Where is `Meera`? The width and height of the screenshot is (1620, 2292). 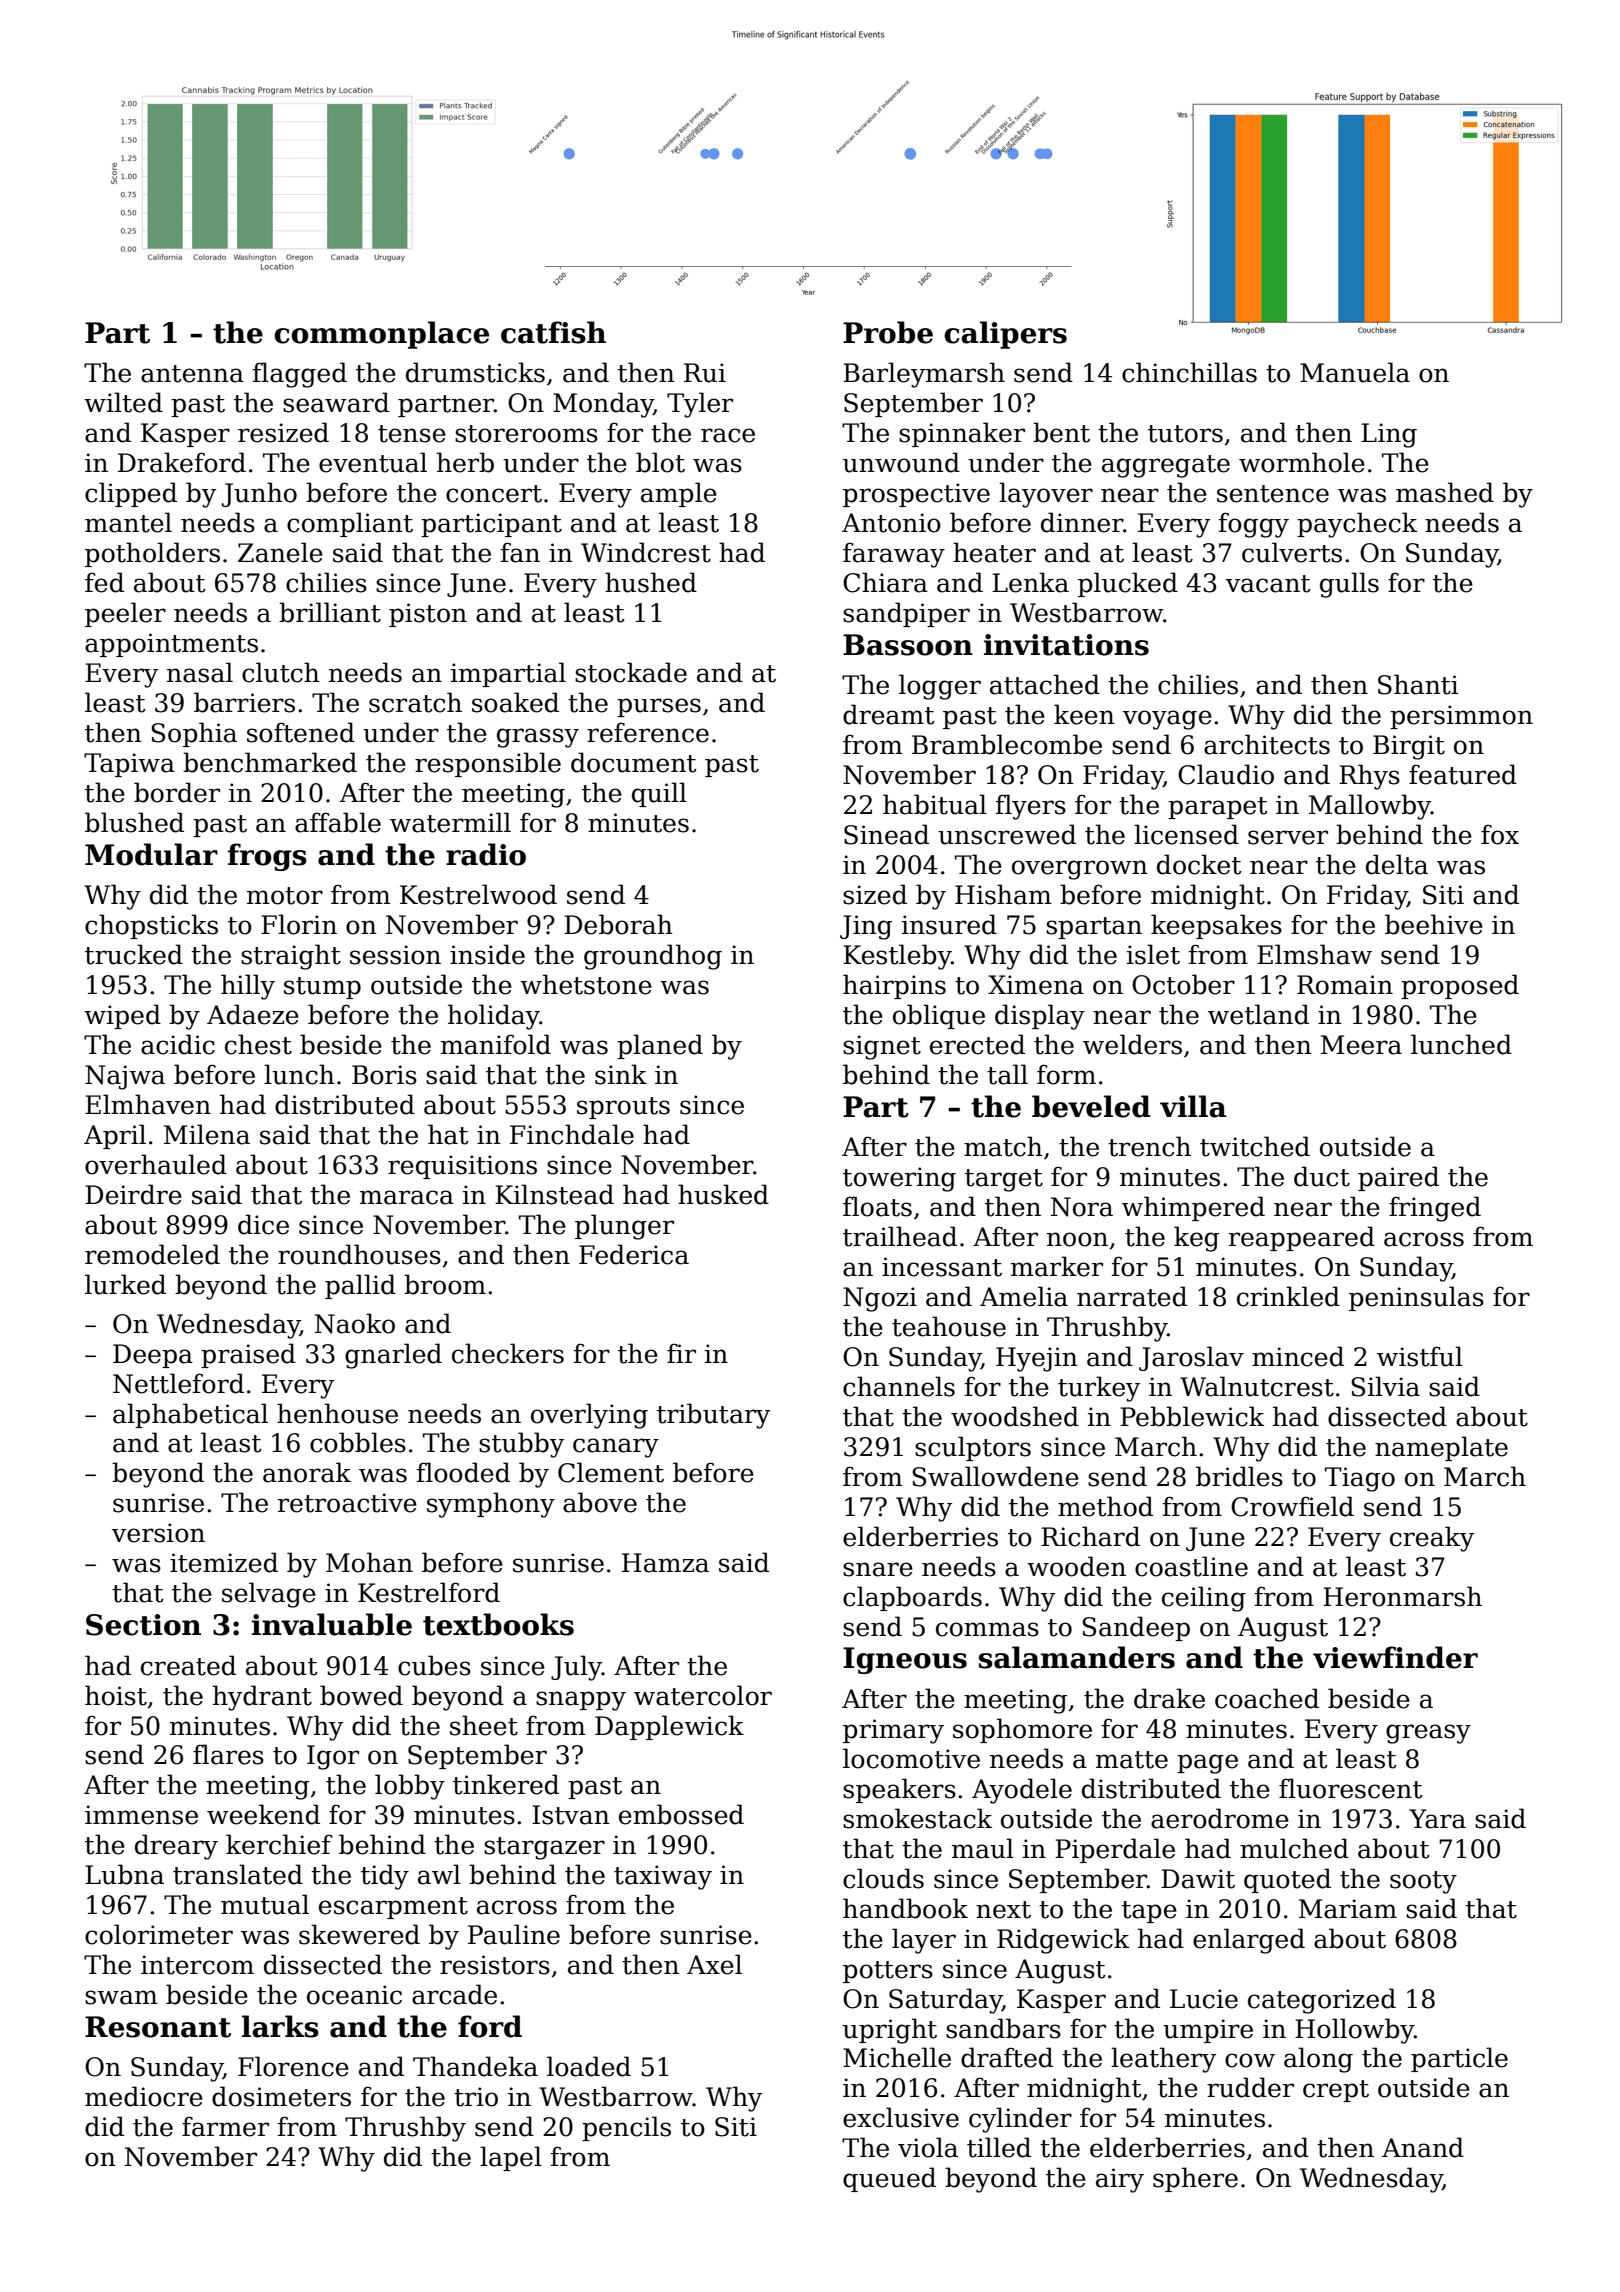 Meera is located at coordinates (1361, 1045).
